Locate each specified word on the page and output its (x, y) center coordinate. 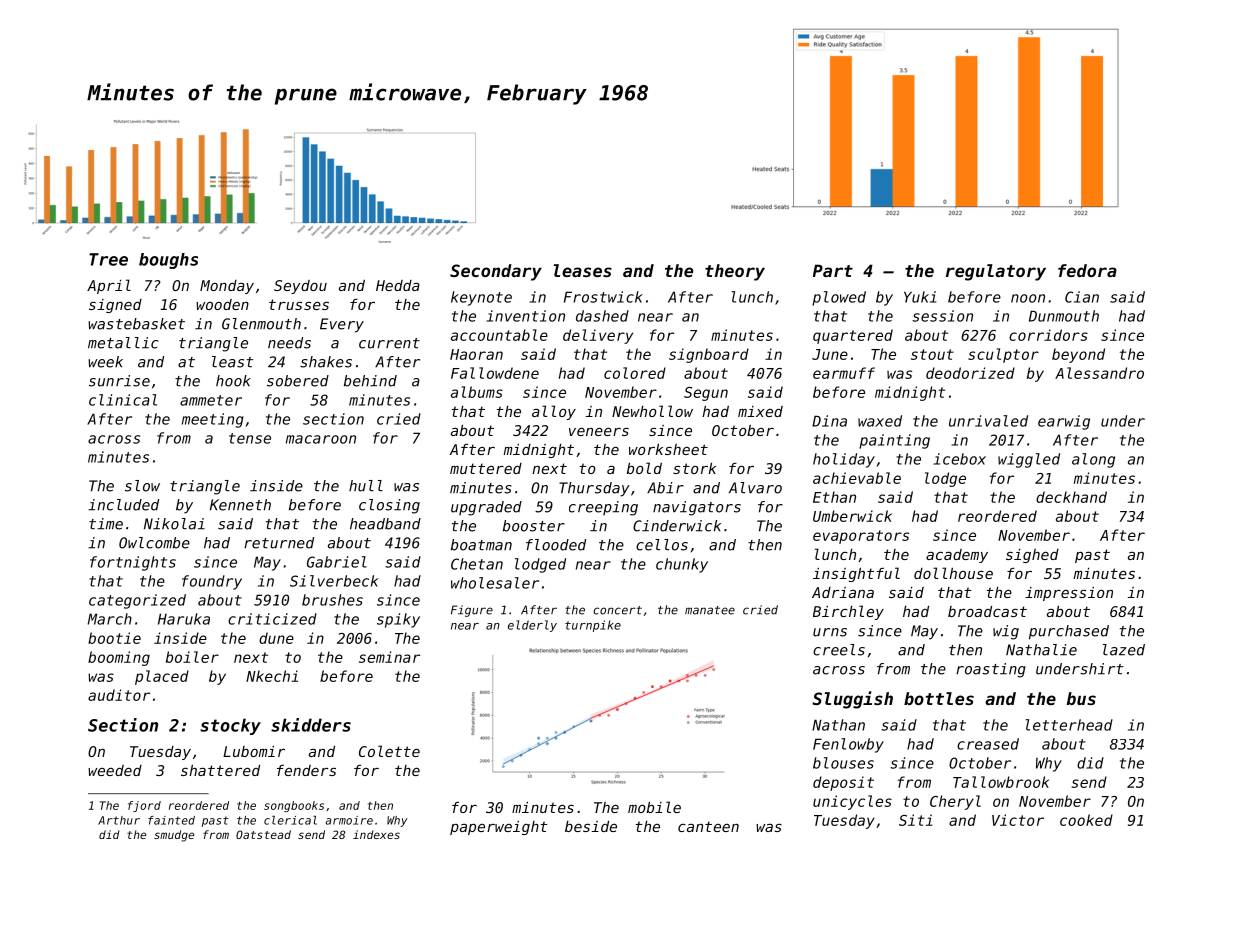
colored (635, 373)
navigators (697, 508)
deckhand (1071, 497)
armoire (349, 820)
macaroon (321, 439)
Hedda (398, 285)
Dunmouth (1064, 316)
